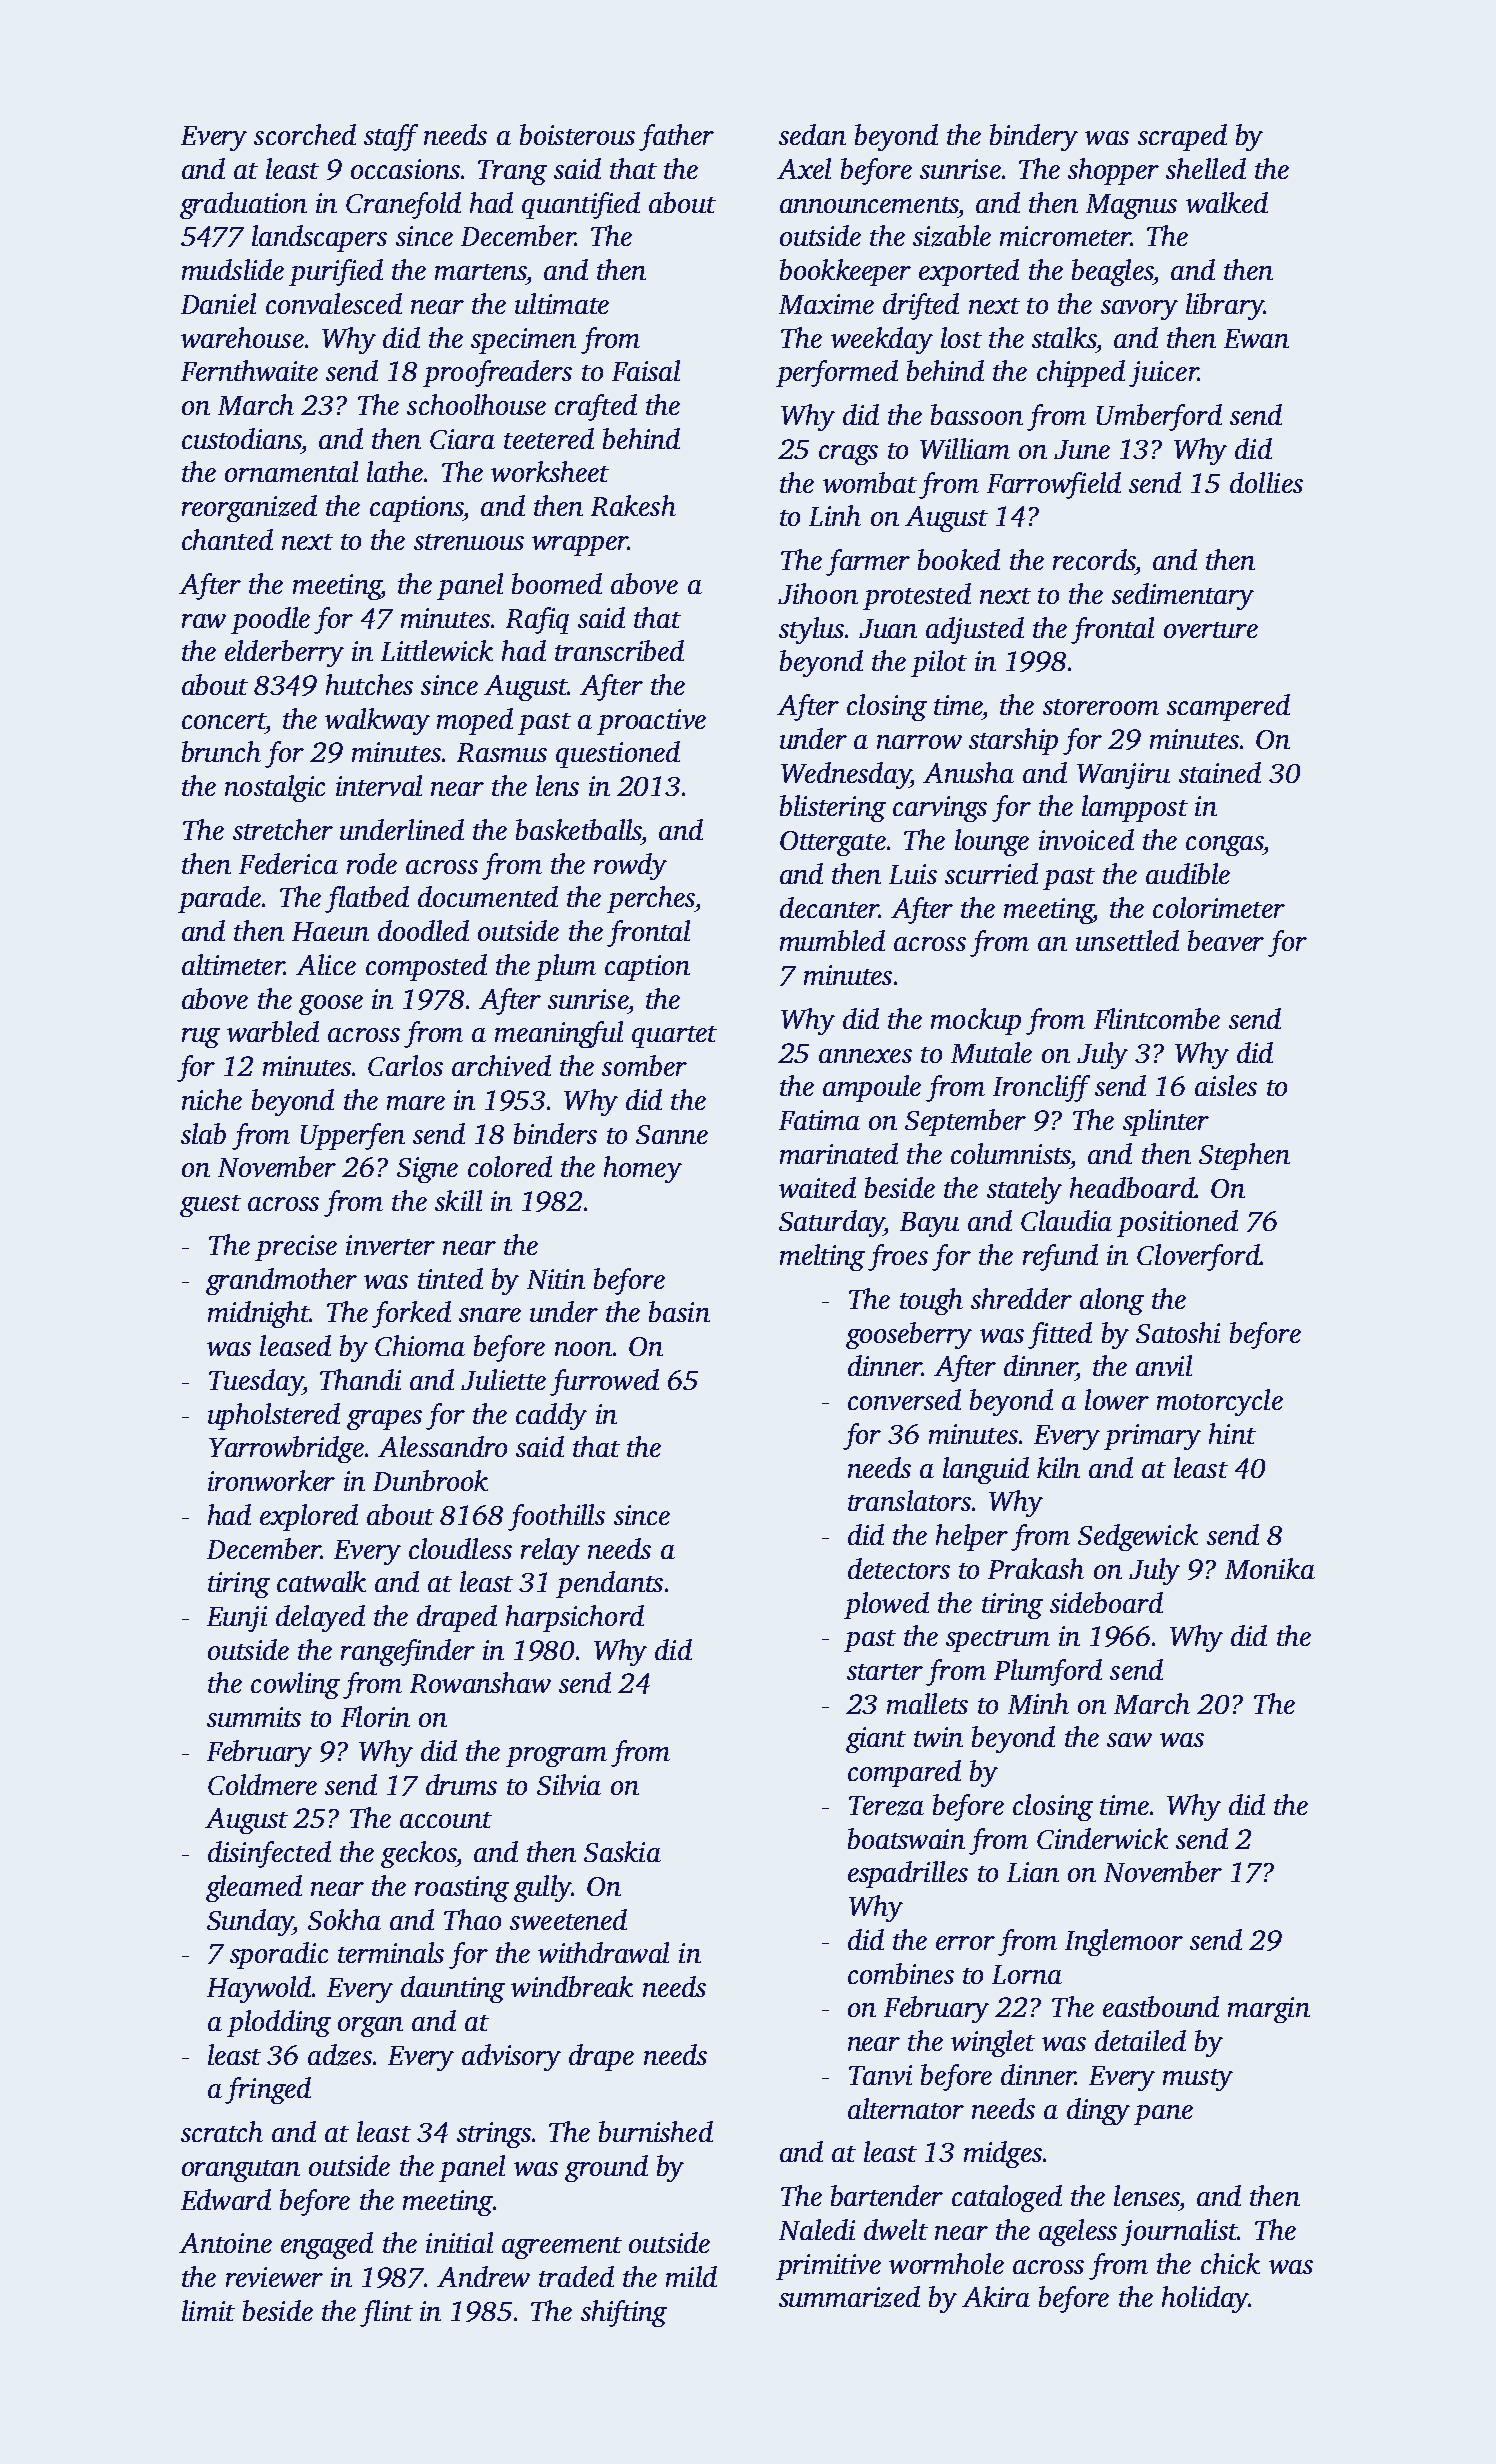 This screenshot has height=2464, width=1496. I want to click on Ironcliff, so click(1041, 1088).
